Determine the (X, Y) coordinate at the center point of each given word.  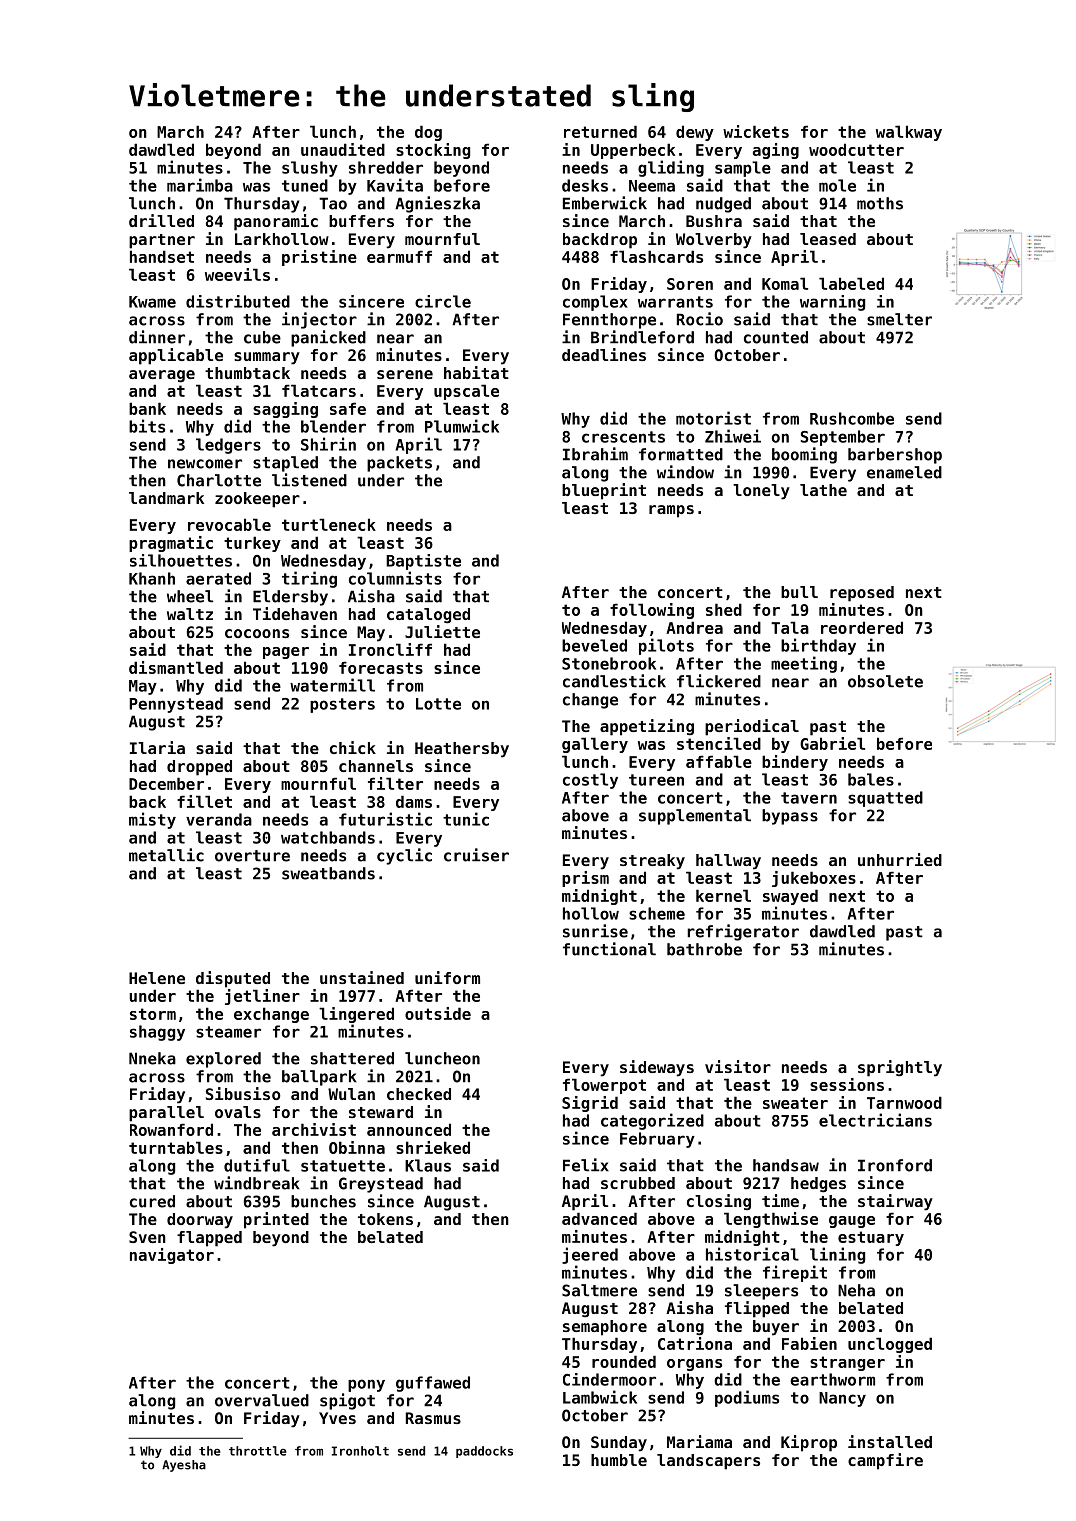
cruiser (476, 855)
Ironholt (360, 1451)
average (162, 376)
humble (619, 1460)
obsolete (885, 681)
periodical (752, 727)
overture (252, 856)
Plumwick (462, 426)
